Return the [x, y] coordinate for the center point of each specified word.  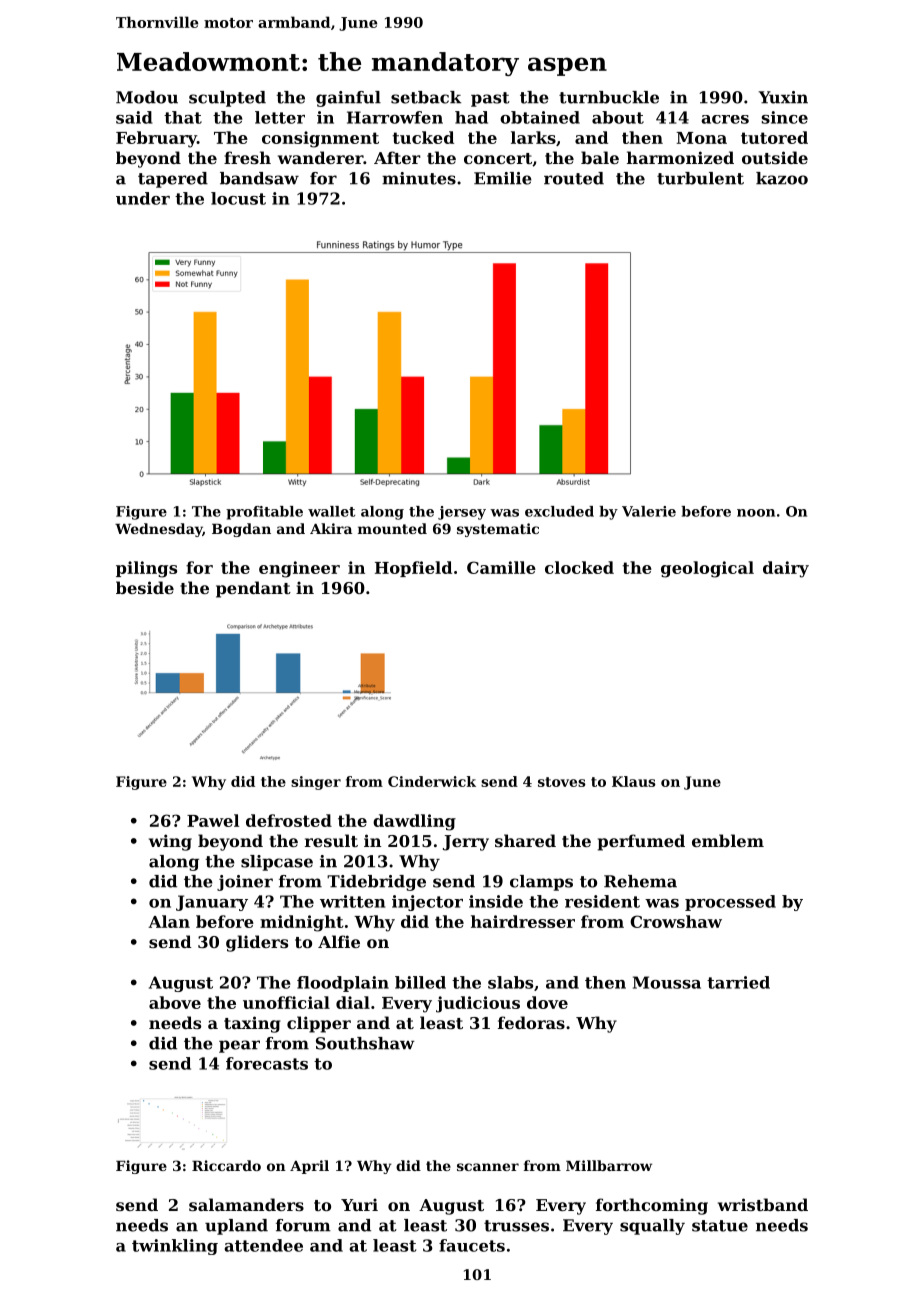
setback [426, 97]
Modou [147, 97]
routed [574, 178]
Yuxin [783, 97]
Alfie [339, 941]
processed [730, 903]
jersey [462, 513]
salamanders [246, 1204]
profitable [264, 513]
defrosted [289, 820]
